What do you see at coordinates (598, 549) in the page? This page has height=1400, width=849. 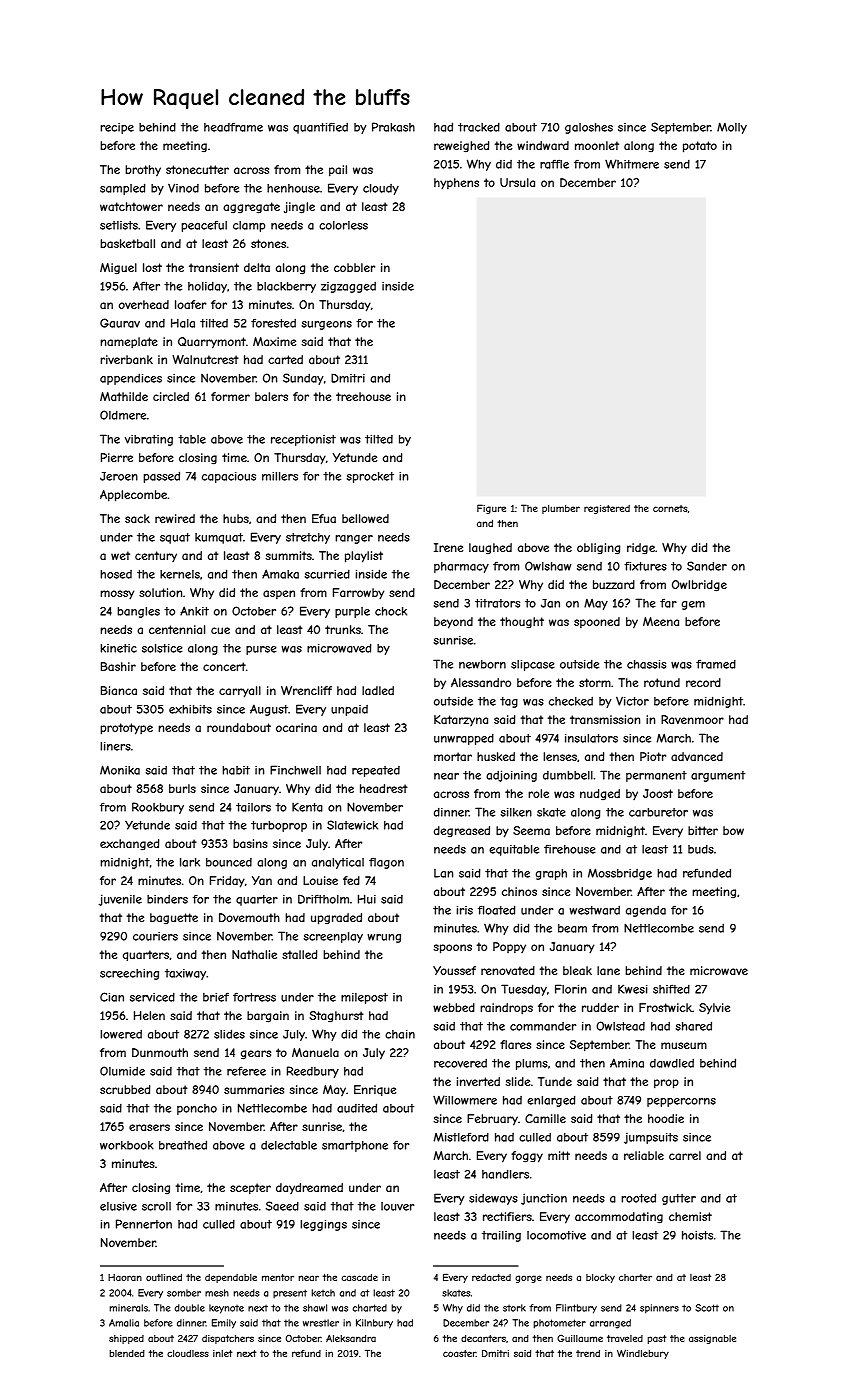 I see `obliging` at bounding box center [598, 549].
